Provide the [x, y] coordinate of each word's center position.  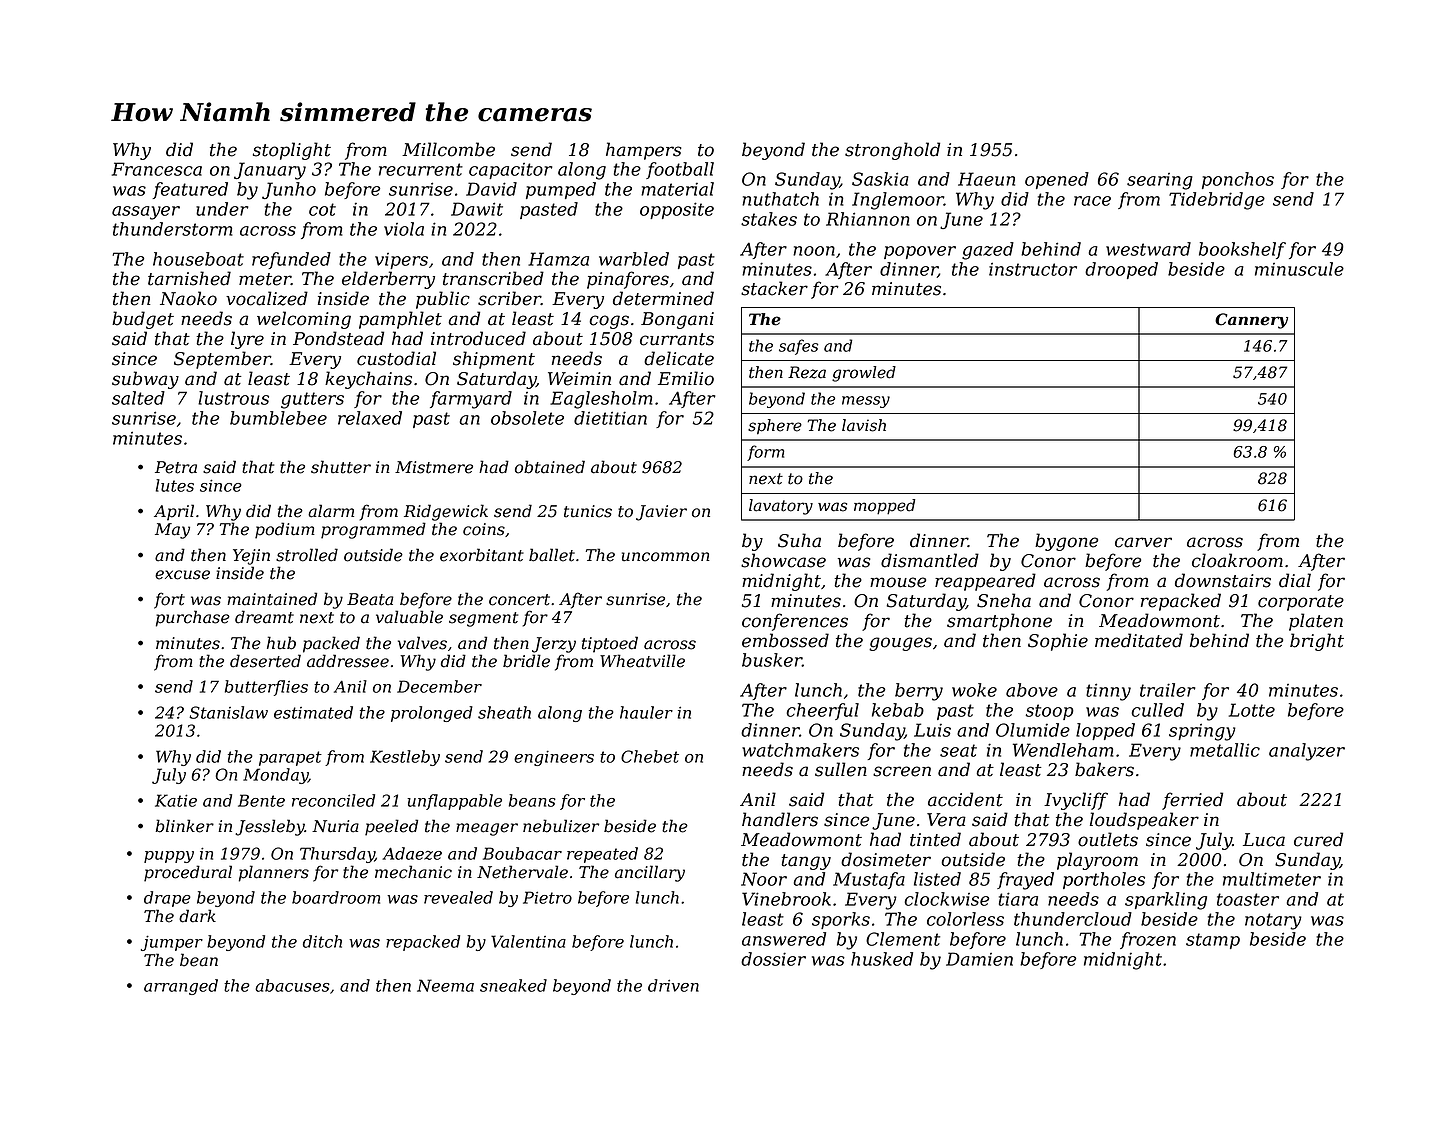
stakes [769, 219]
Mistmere [434, 467]
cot [322, 209]
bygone [1066, 542]
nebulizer [561, 826]
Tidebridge [1217, 201]
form [765, 453]
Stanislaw [228, 712]
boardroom [336, 897]
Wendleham [1063, 750]
